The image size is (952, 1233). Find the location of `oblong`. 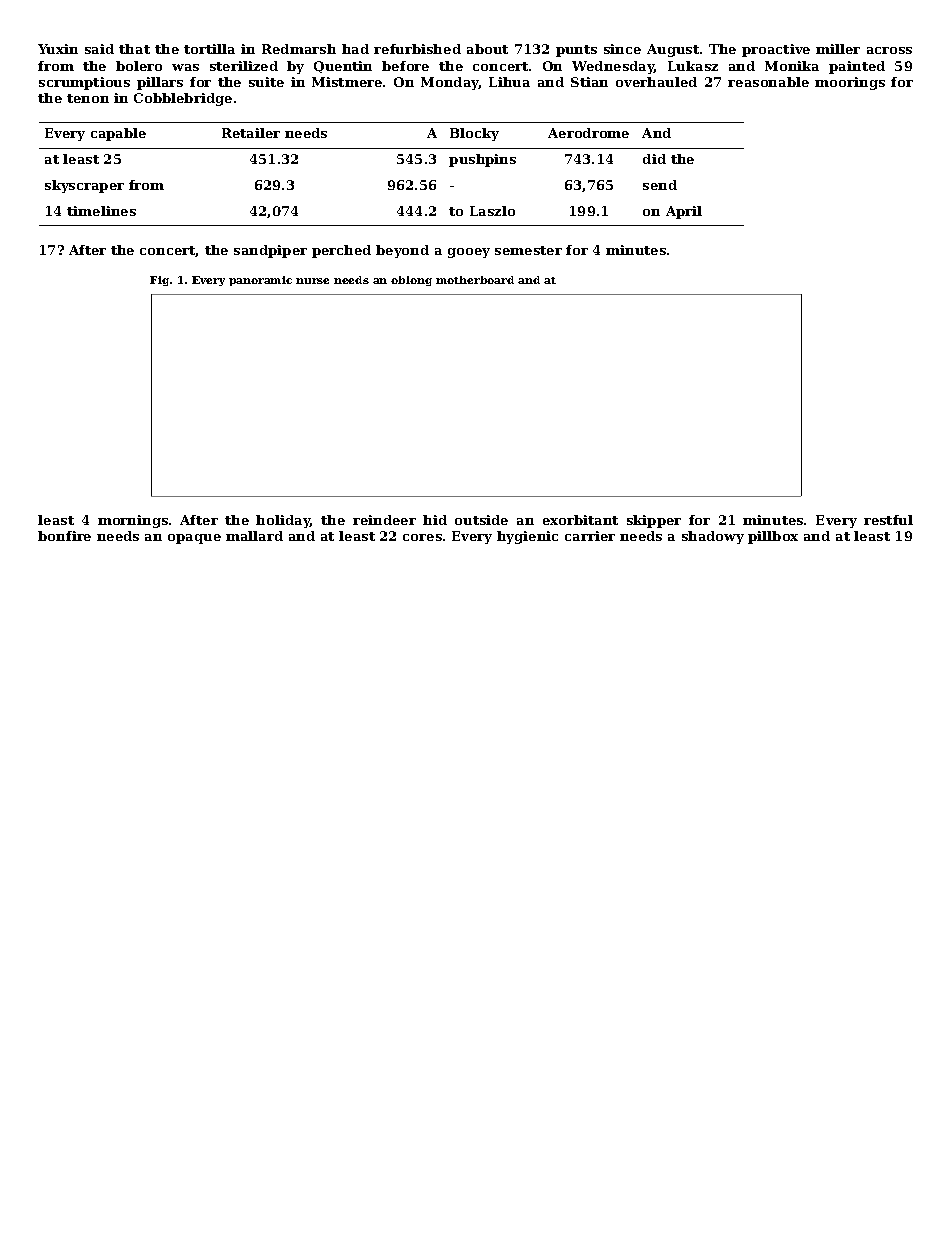

oblong is located at coordinates (411, 281).
